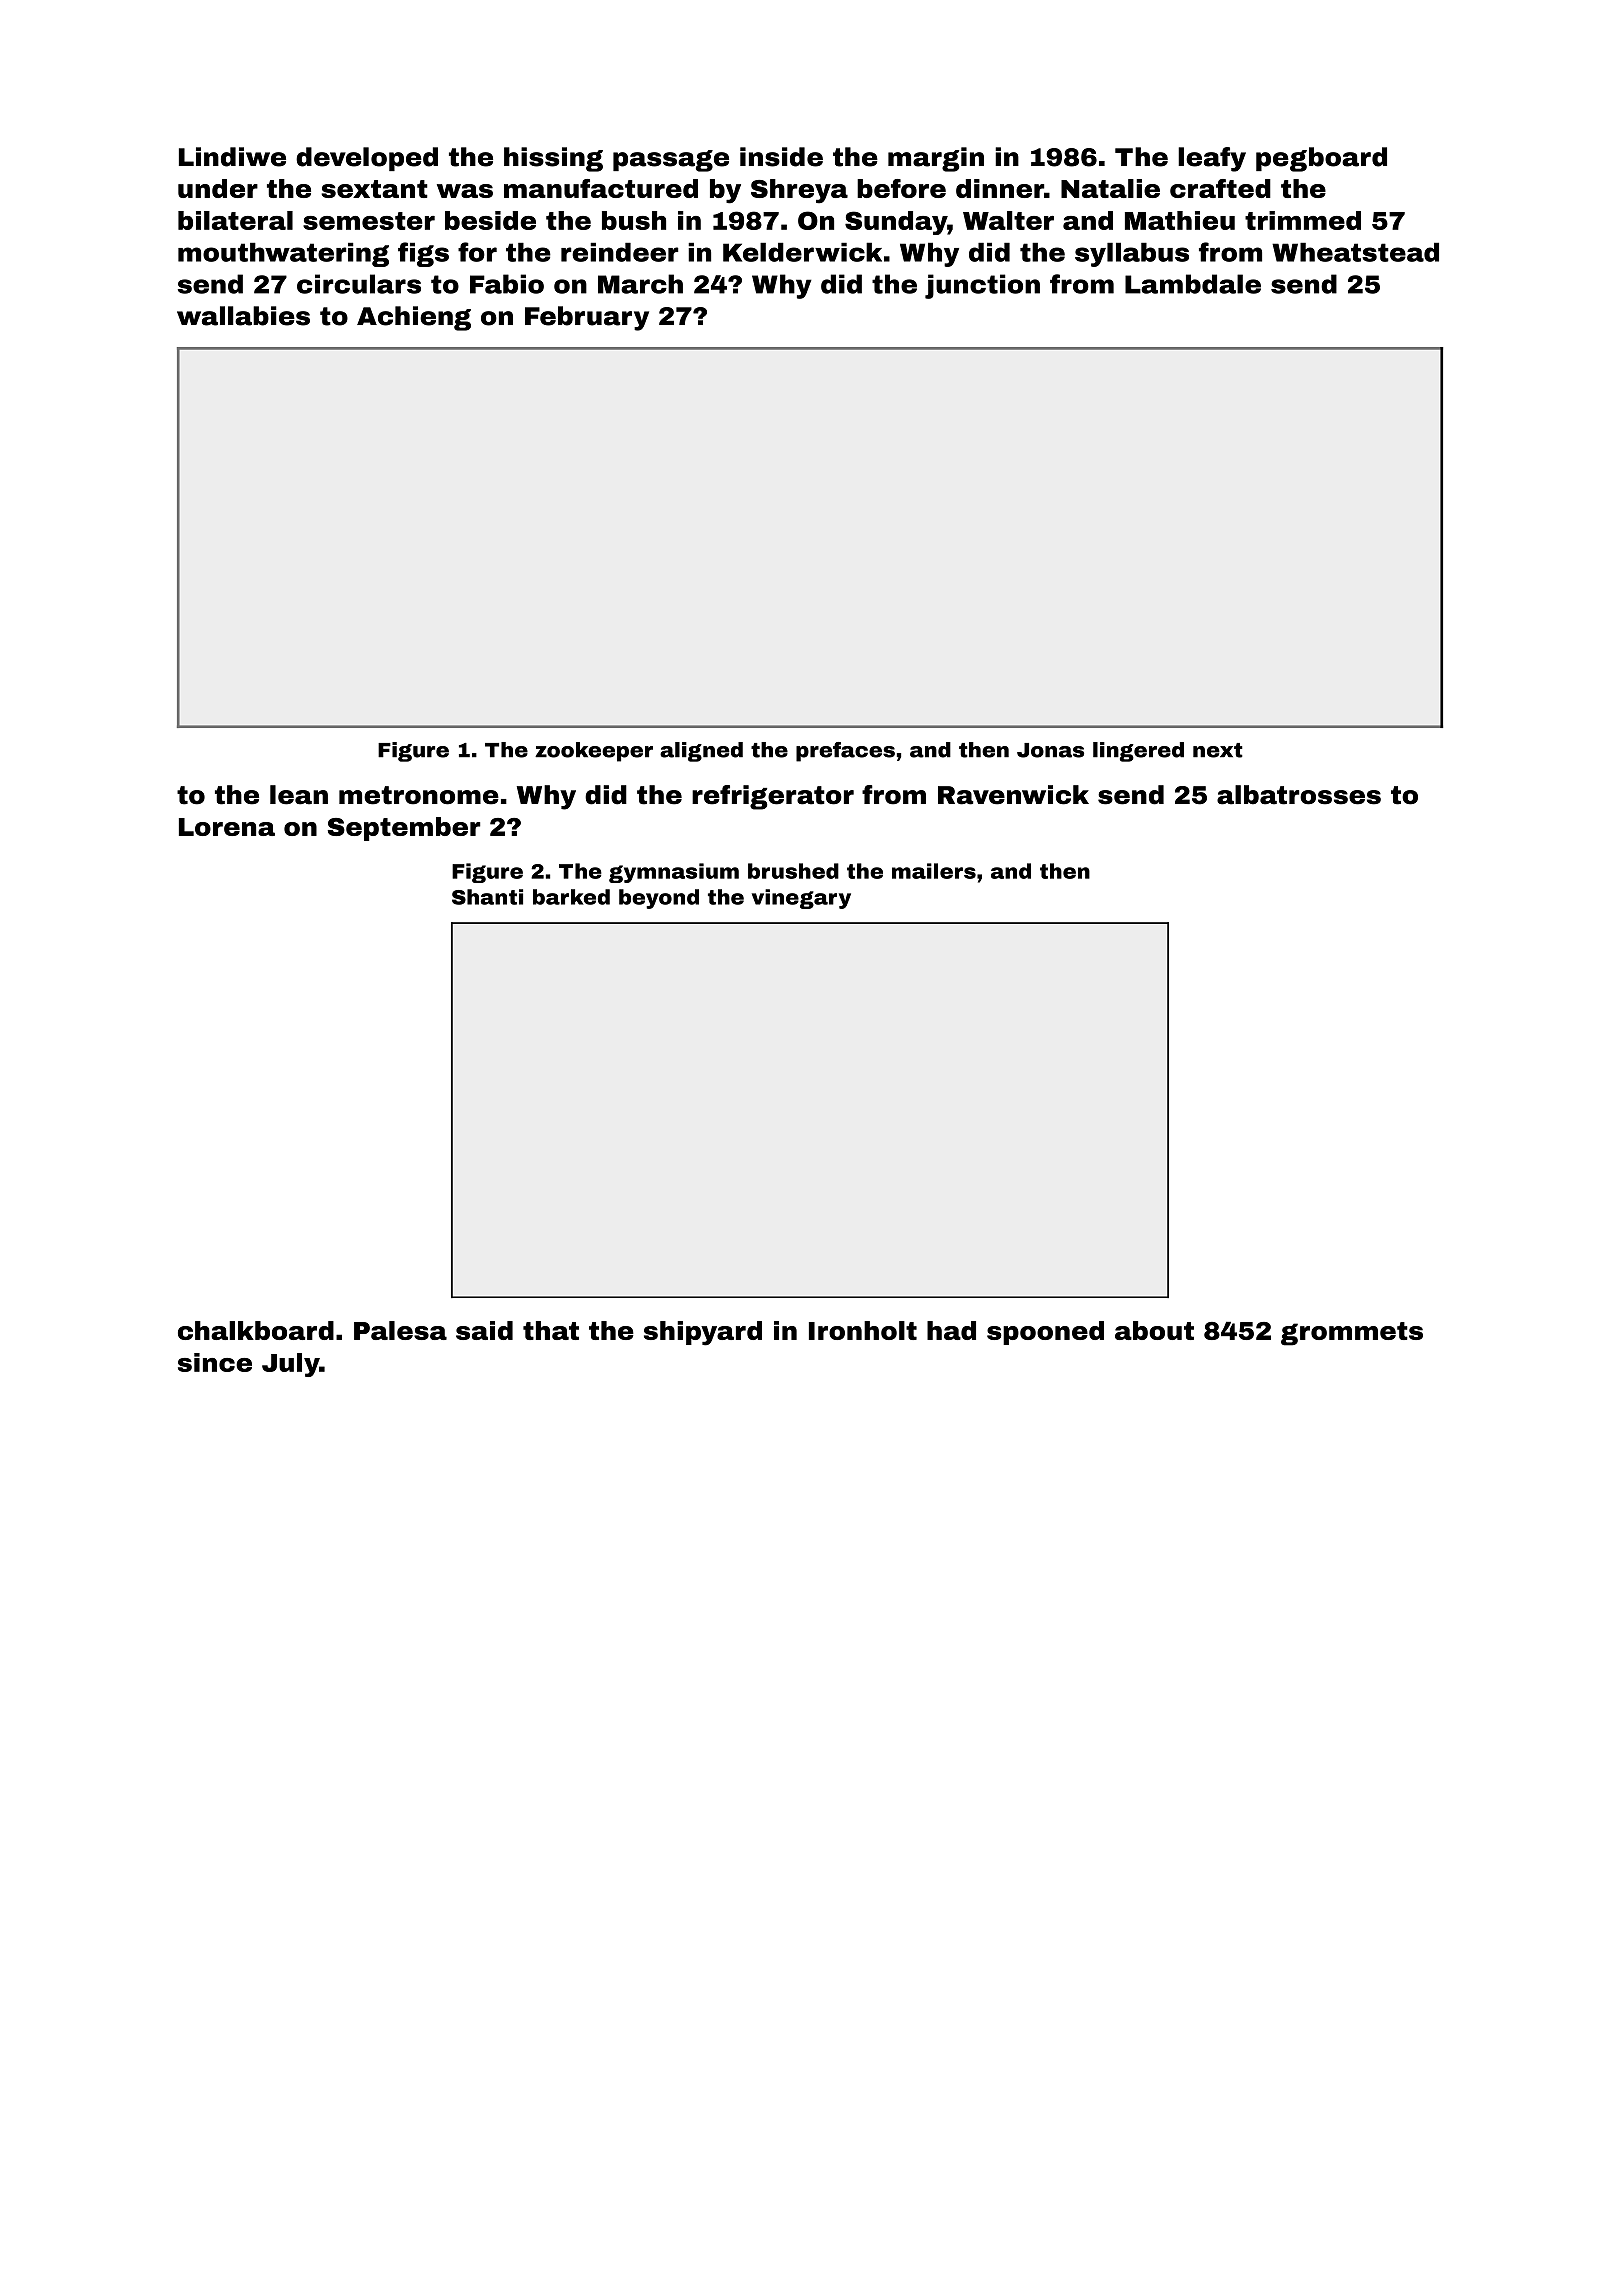 The height and width of the screenshot is (2292, 1620). I want to click on Lorena, so click(227, 827).
